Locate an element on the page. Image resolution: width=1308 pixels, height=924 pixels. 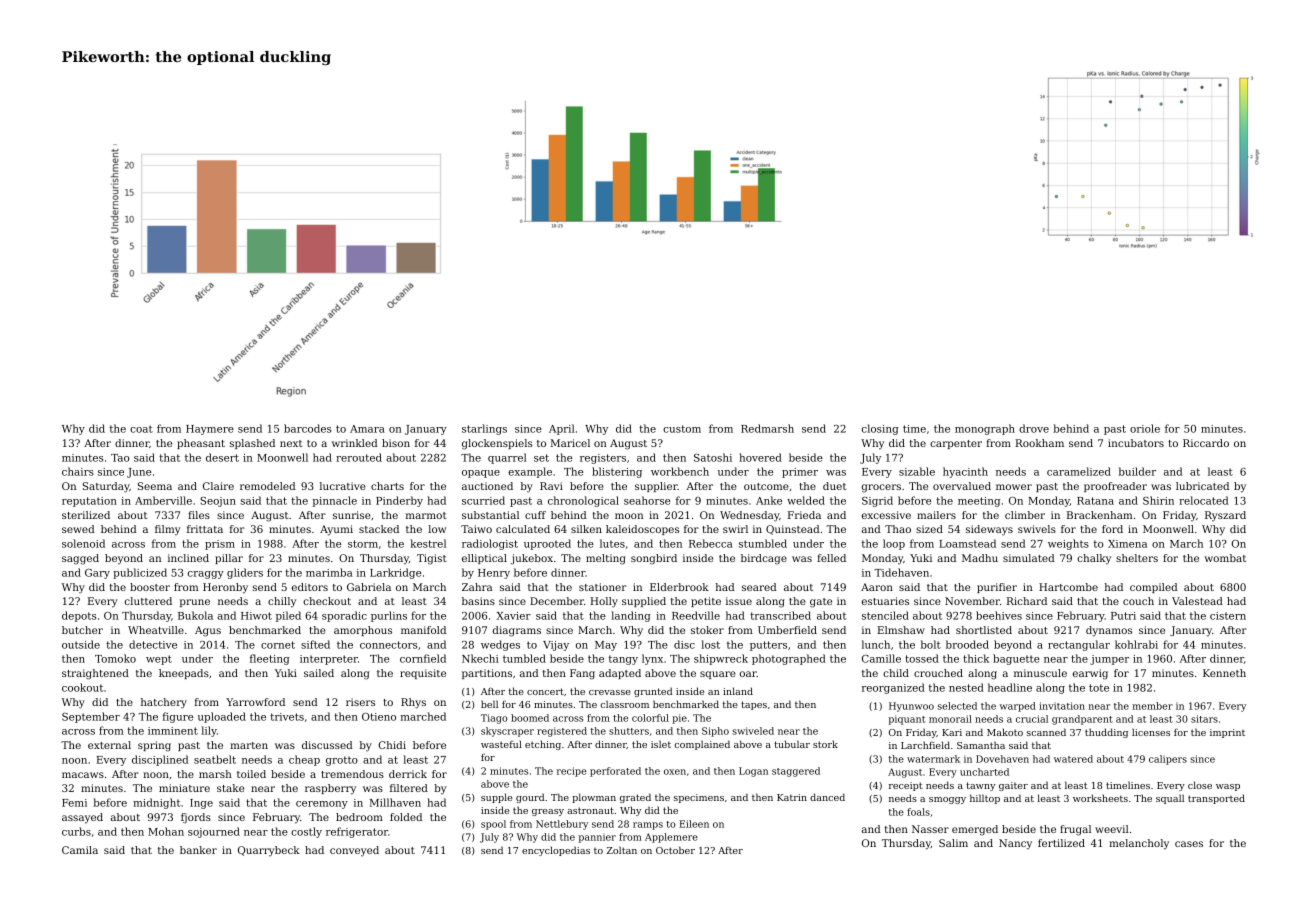
hatchery is located at coordinates (164, 703).
